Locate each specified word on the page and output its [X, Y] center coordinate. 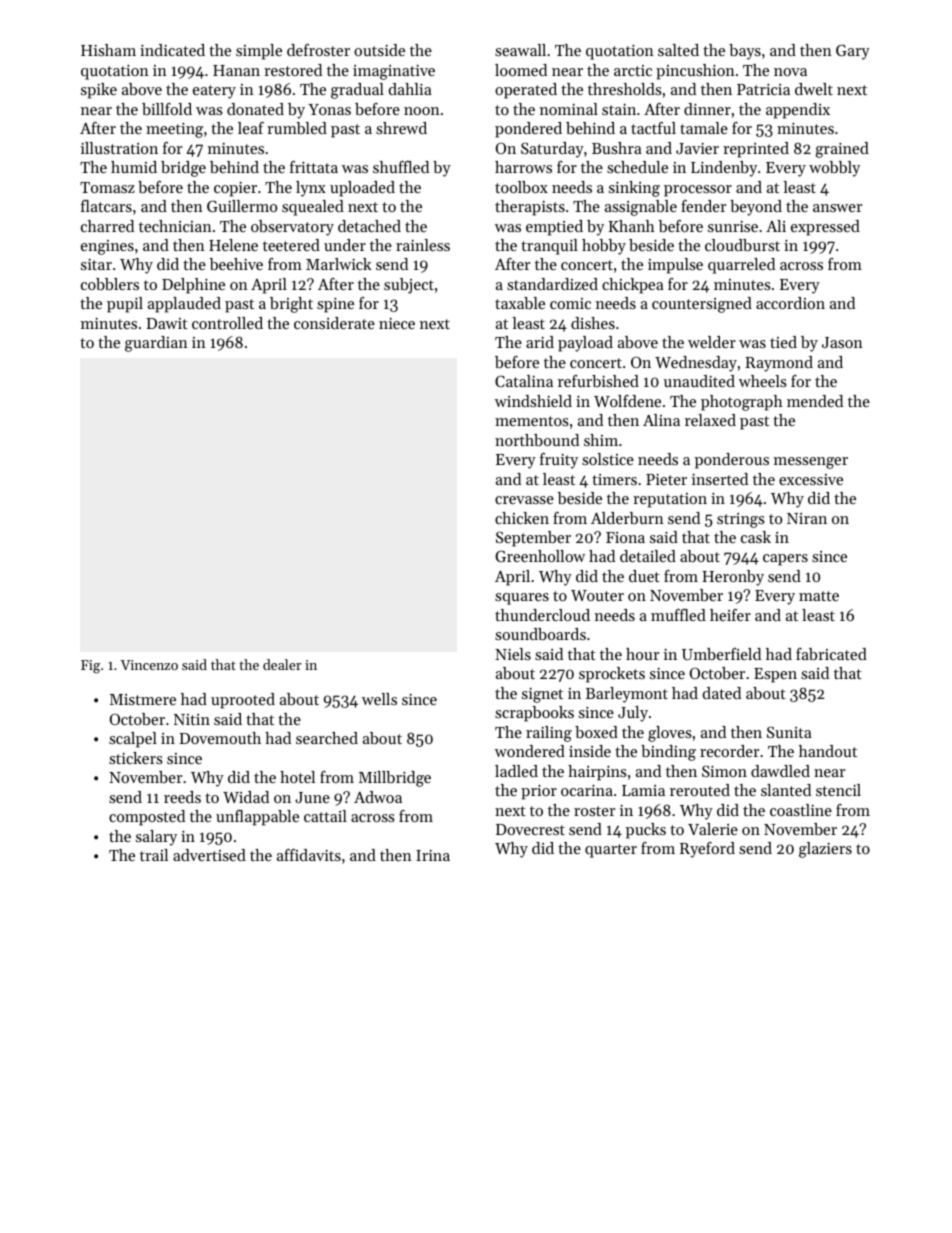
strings [741, 520]
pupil [125, 305]
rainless [423, 245]
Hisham [108, 50]
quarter [611, 851]
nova [790, 72]
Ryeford [707, 850]
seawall [520, 50]
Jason [842, 342]
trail [154, 855]
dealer [282, 664]
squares [522, 599]
